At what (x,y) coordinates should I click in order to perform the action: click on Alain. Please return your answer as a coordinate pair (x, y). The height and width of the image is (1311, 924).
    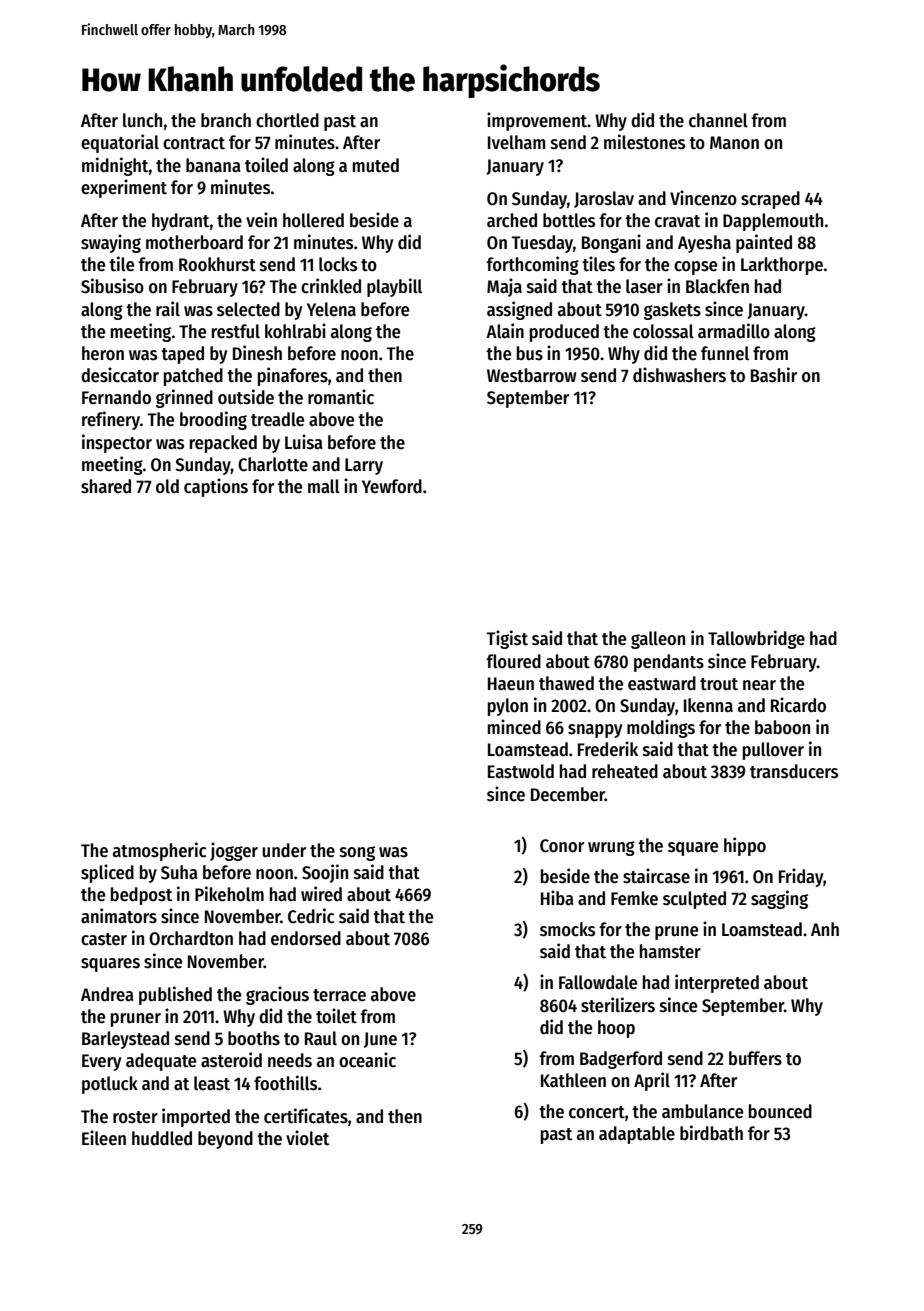
    Looking at the image, I should click on (505, 331).
